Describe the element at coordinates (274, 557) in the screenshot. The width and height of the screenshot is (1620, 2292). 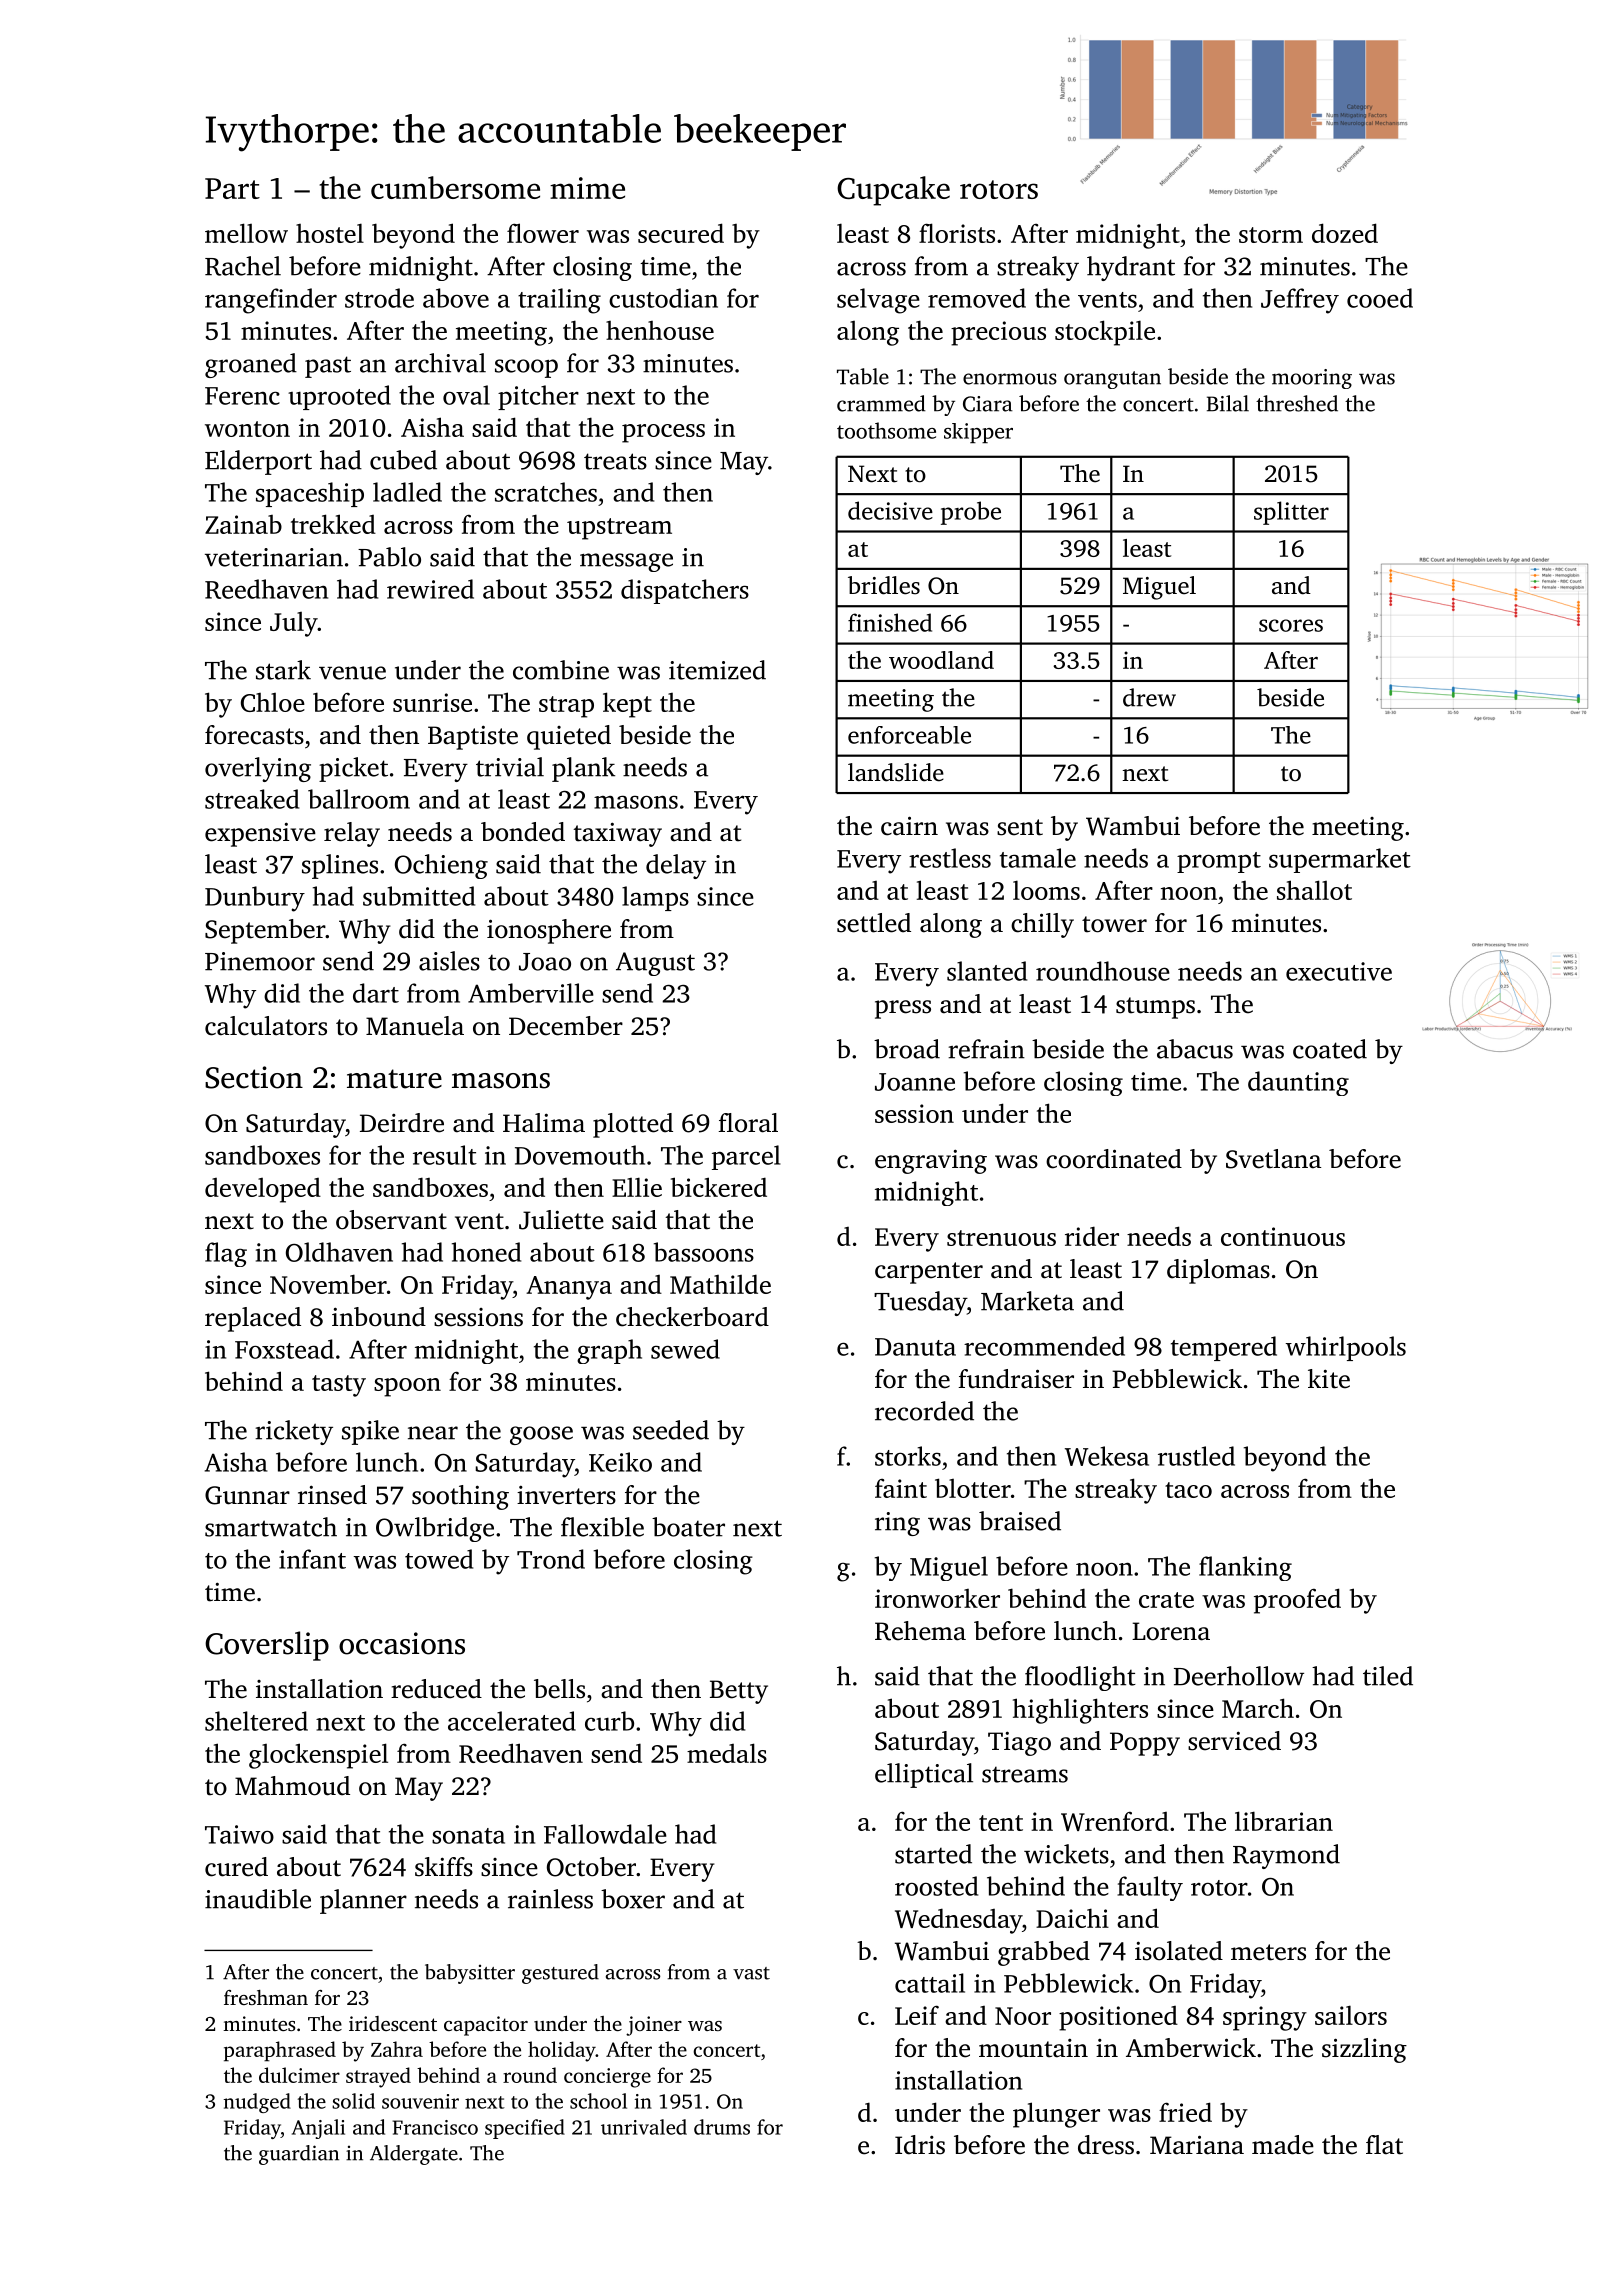
I see `veterinarian` at that location.
